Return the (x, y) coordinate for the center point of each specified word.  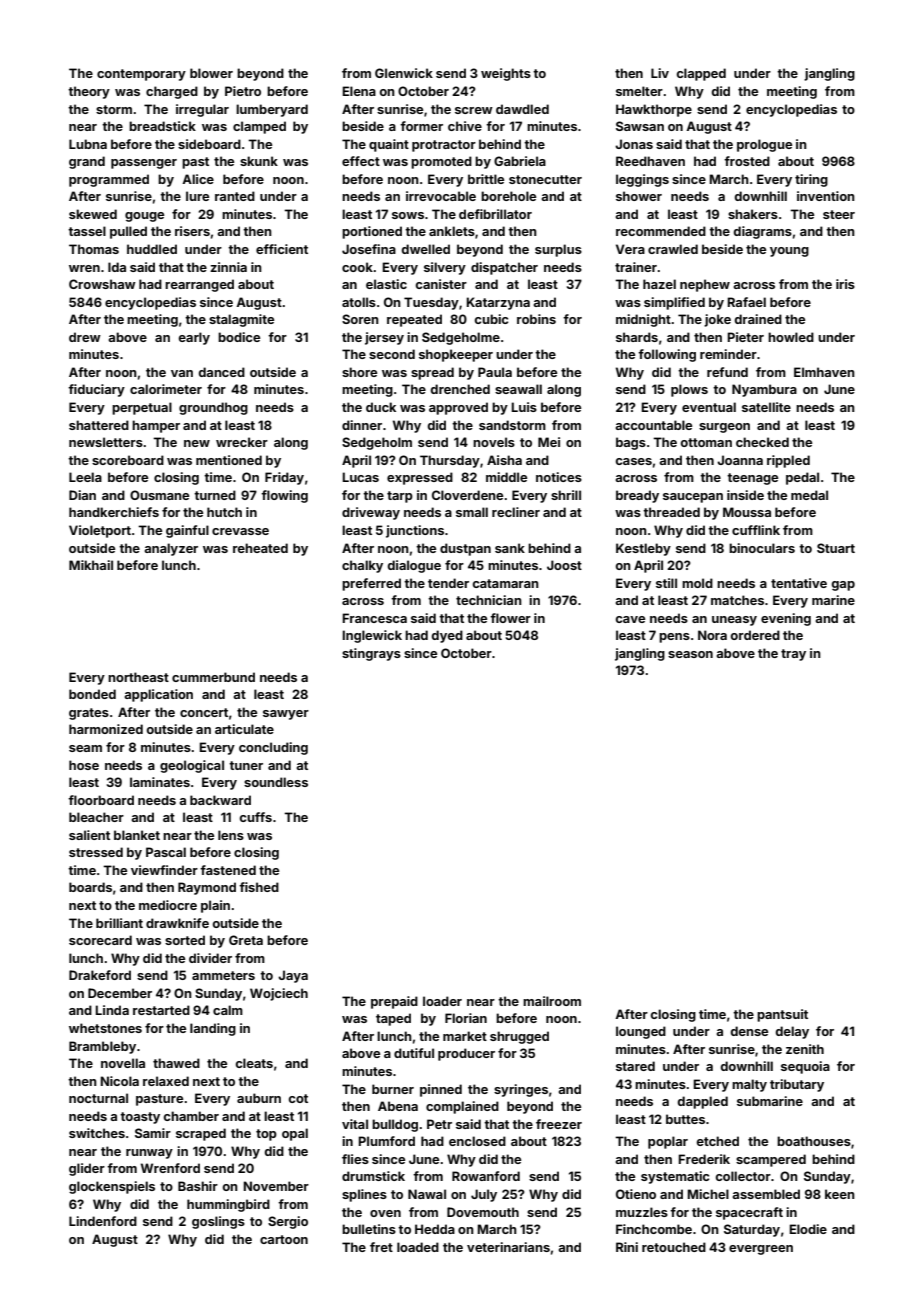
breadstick (162, 126)
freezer (559, 1124)
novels (494, 442)
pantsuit (782, 1015)
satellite (766, 407)
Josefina (369, 249)
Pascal (166, 852)
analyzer (171, 549)
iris (845, 284)
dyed (447, 636)
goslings (218, 1222)
